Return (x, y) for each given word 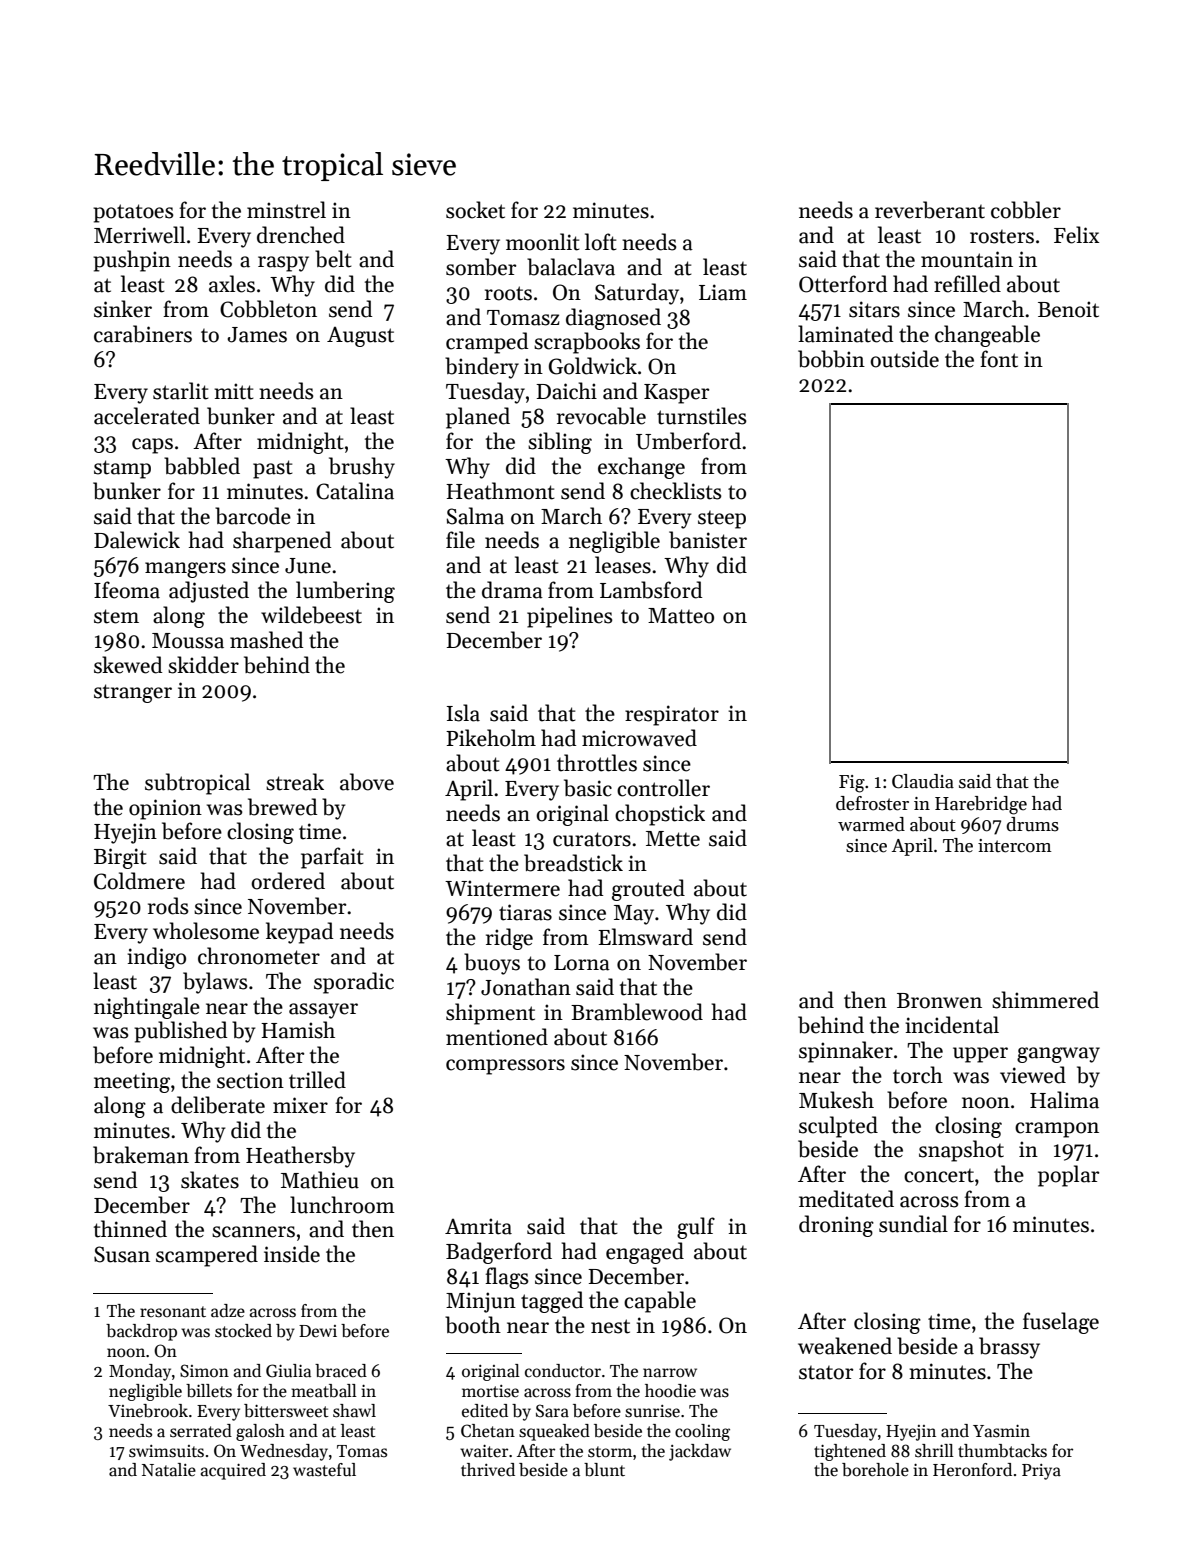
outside (904, 359)
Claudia (923, 781)
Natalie (169, 1470)
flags (506, 1278)
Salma (475, 516)
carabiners (143, 334)
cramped (487, 343)
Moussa (188, 641)
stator (826, 1373)
